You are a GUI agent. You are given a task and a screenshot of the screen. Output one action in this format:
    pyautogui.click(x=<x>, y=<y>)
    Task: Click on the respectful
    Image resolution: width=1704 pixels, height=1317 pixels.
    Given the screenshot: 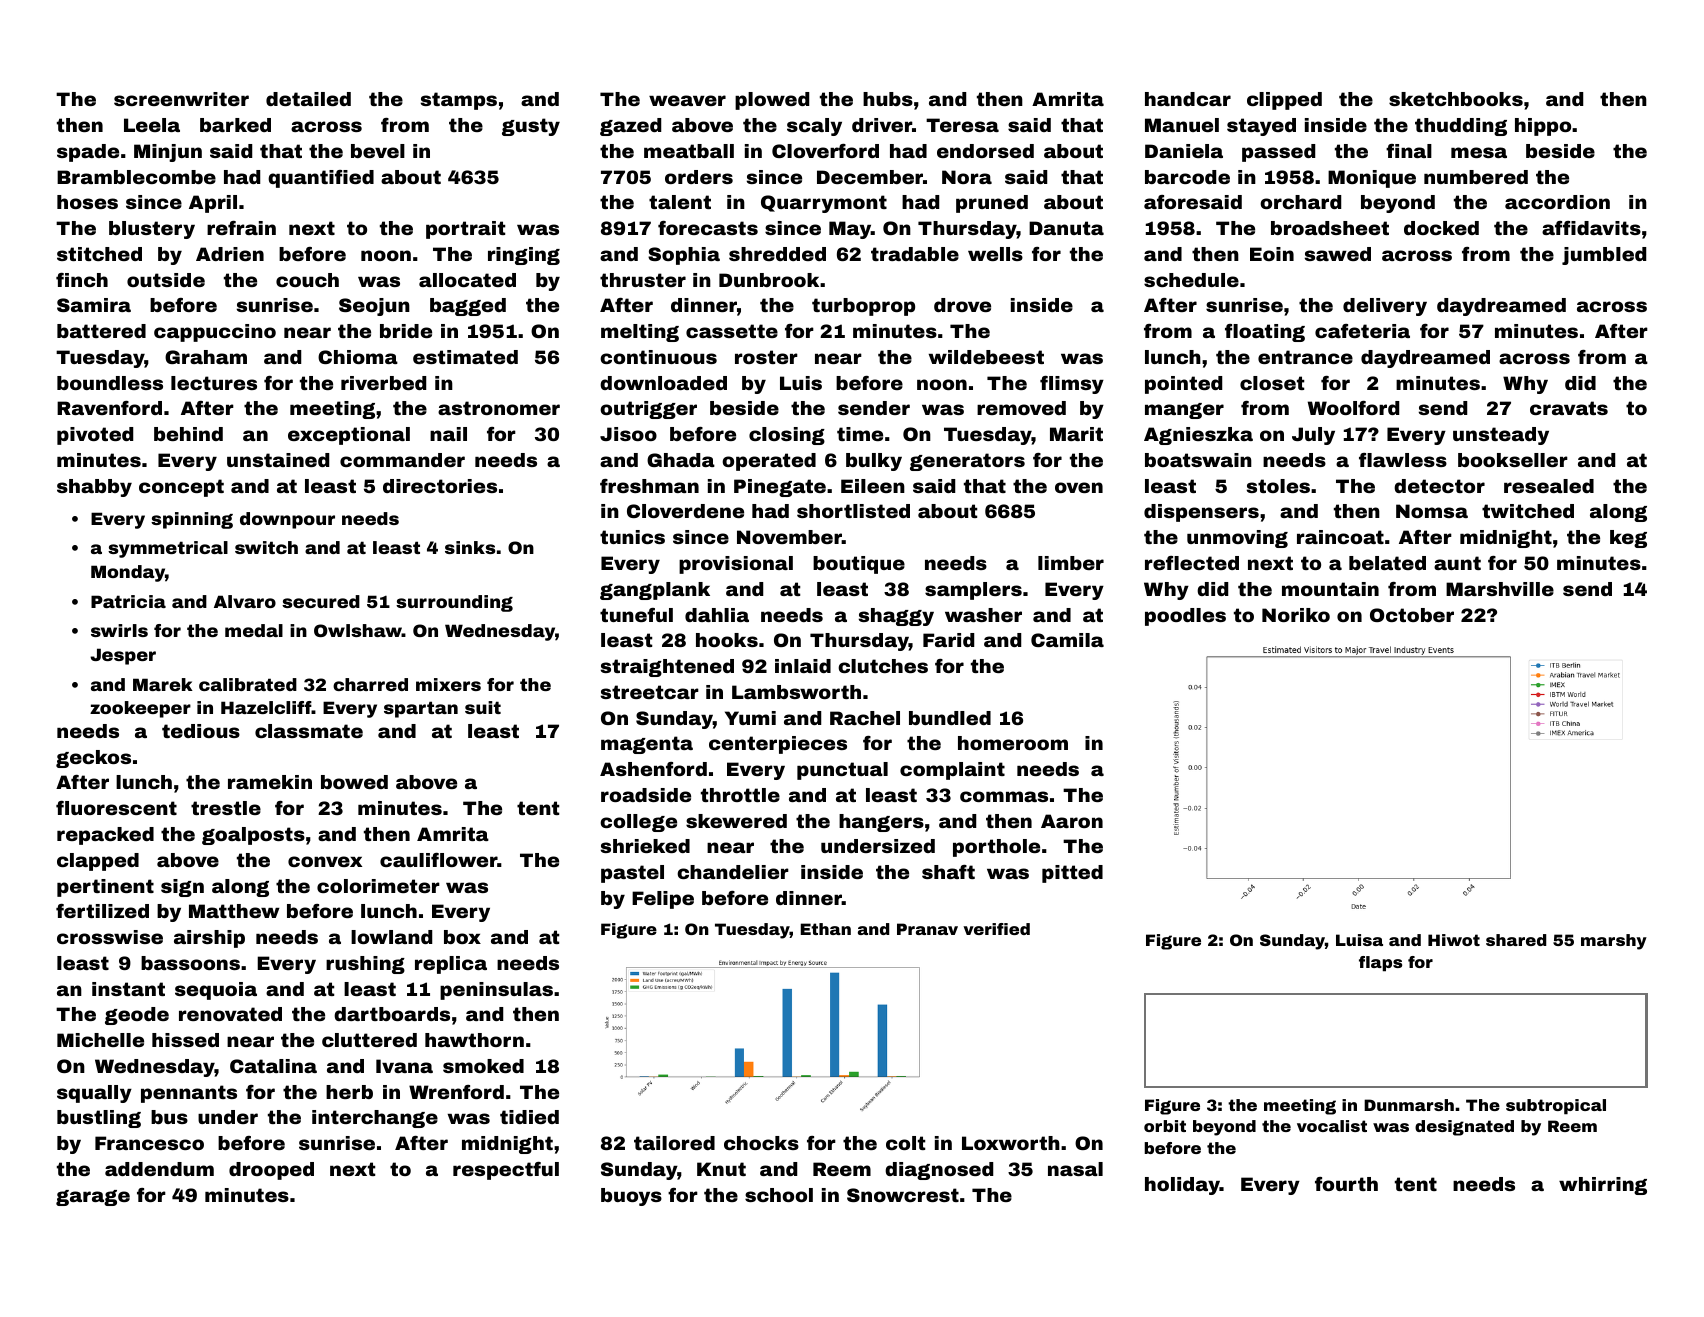 What is the action you would take?
    pyautogui.click(x=506, y=1171)
